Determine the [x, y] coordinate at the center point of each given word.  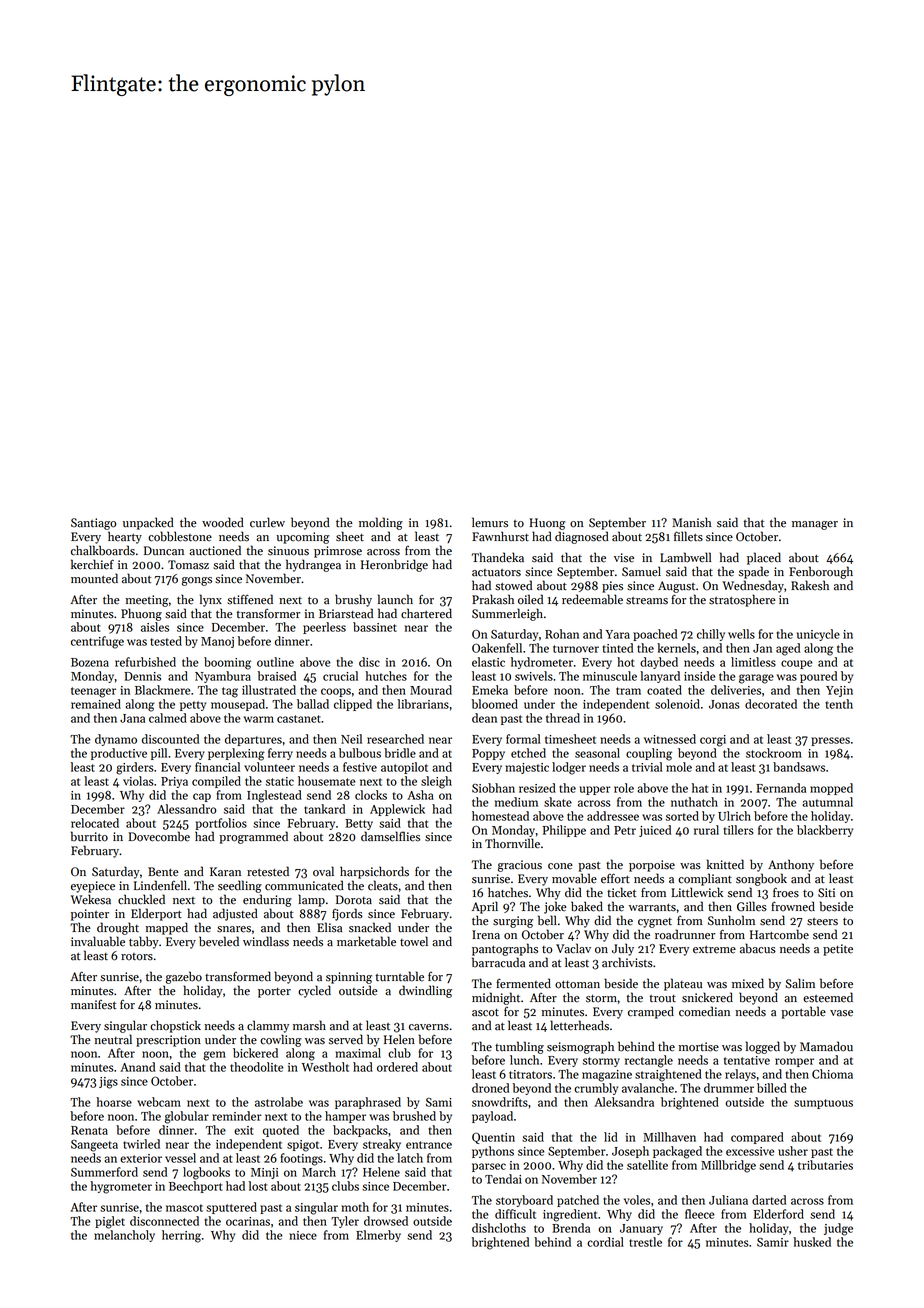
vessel [180, 1158]
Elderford [779, 1214]
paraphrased [368, 1103]
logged [763, 1047]
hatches [508, 892]
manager [815, 525]
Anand [137, 1067]
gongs [197, 581]
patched [578, 1201]
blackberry [825, 831]
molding [381, 523]
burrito [89, 836]
